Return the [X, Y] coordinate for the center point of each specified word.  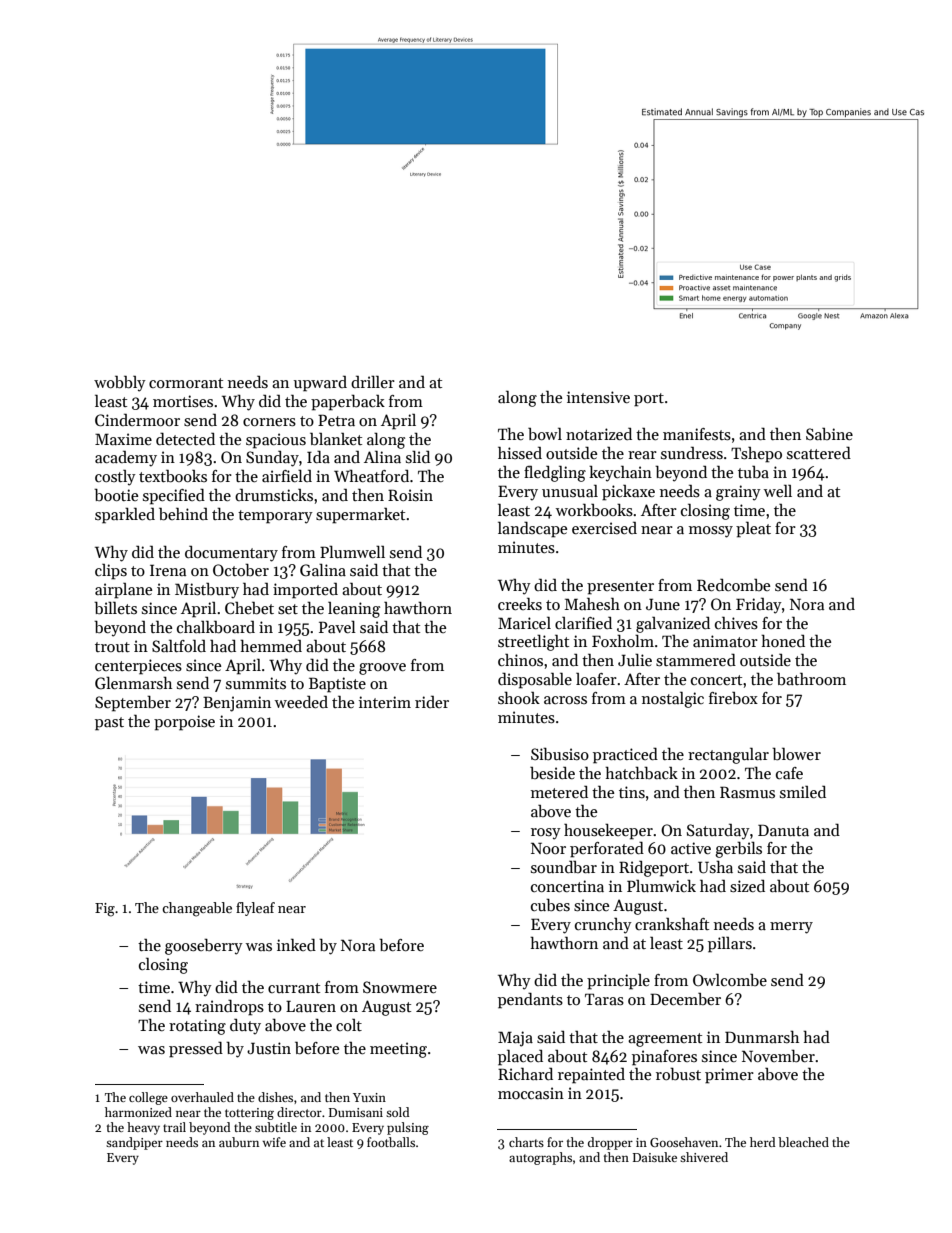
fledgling [555, 473]
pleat [753, 530]
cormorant [186, 383]
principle [618, 982]
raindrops [229, 1008]
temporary [275, 517]
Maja [515, 1039]
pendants [530, 1001]
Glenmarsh [133, 683]
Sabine [829, 433]
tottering [249, 1114]
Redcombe [733, 584]
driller [373, 382]
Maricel [524, 623]
